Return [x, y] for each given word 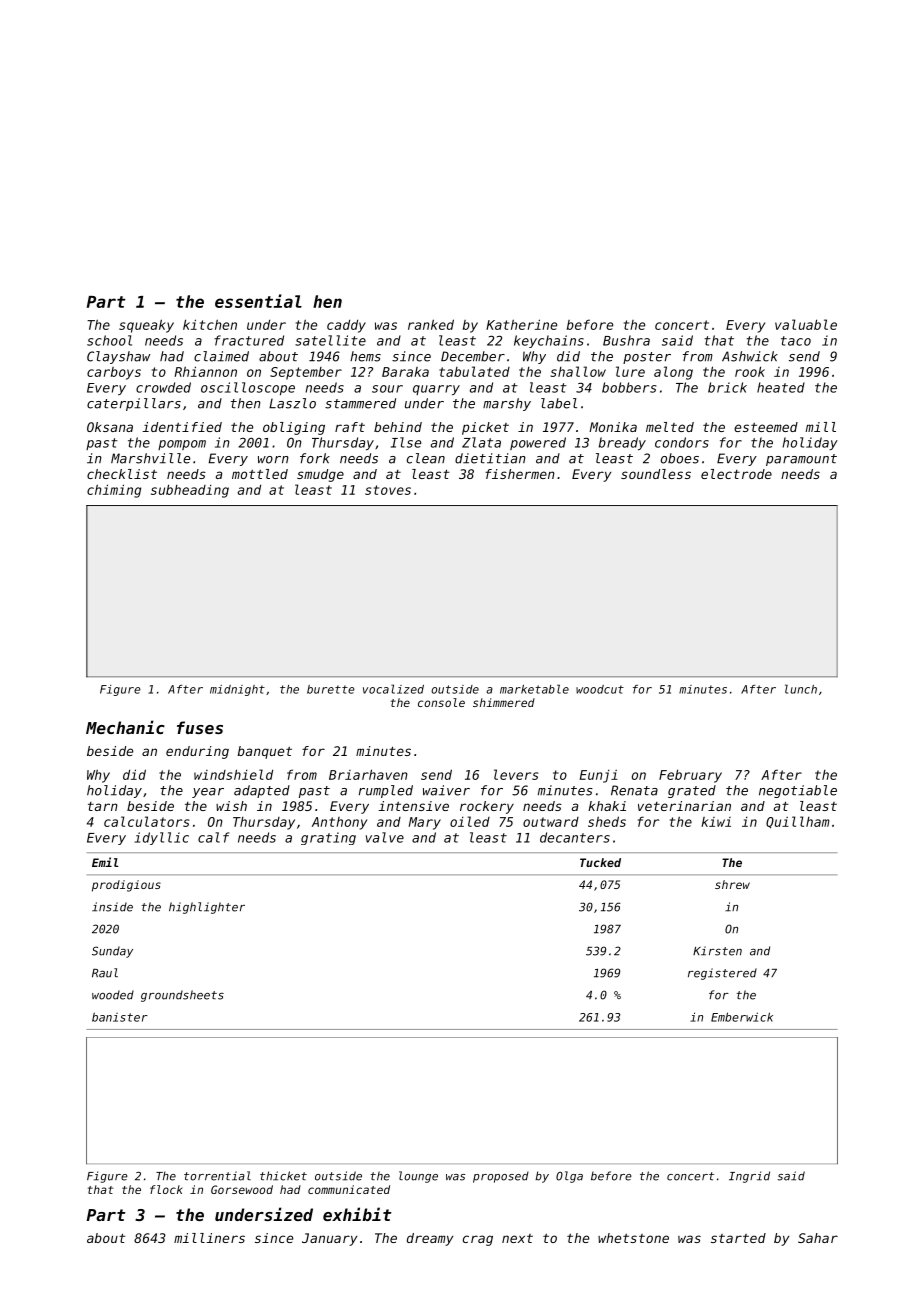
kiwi [716, 822]
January [329, 1239]
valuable [806, 324]
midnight [237, 690]
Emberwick [742, 1017]
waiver [446, 790]
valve [385, 837]
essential [258, 301]
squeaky [146, 326]
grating [328, 838]
